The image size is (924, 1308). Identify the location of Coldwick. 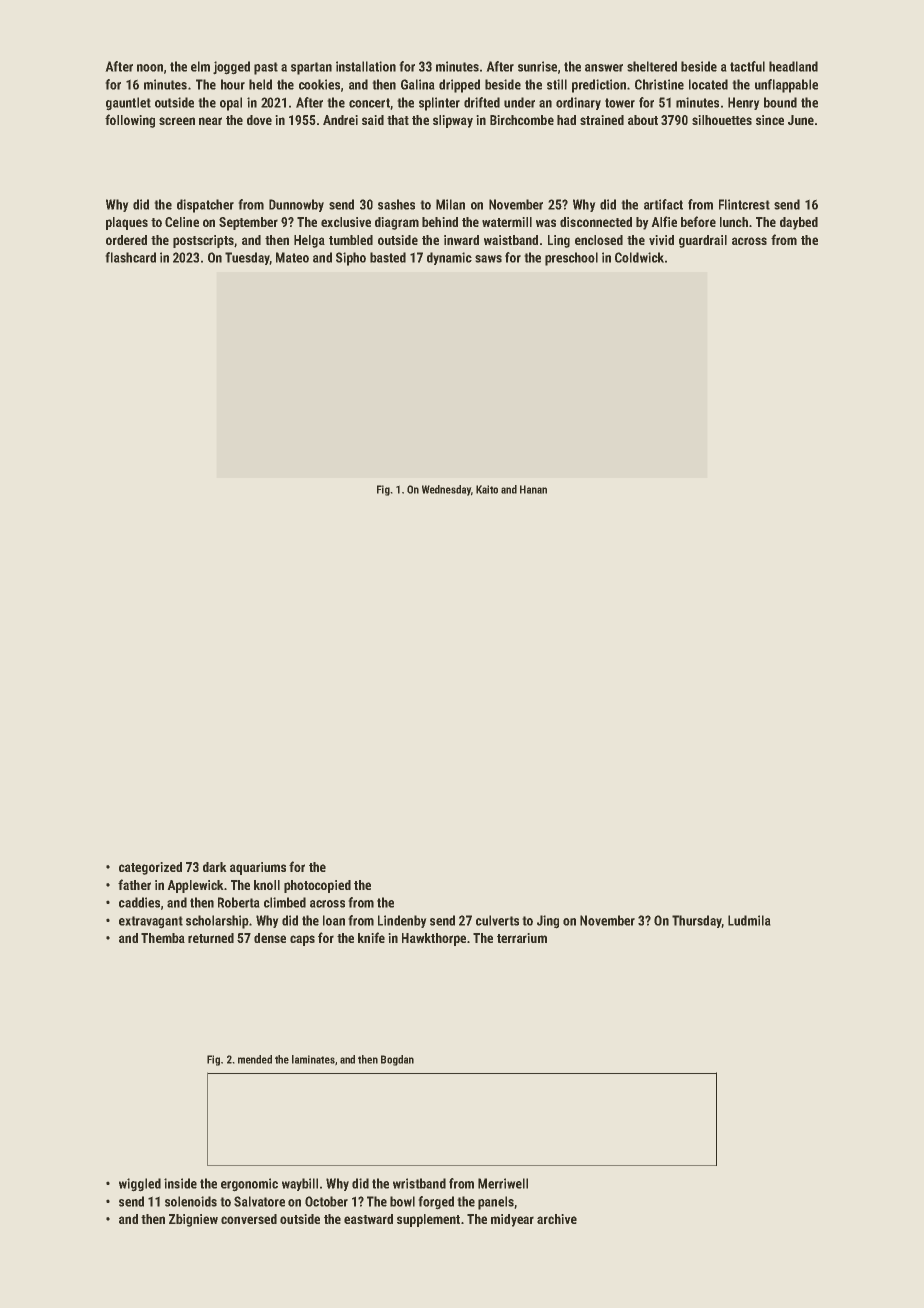
(639, 257).
